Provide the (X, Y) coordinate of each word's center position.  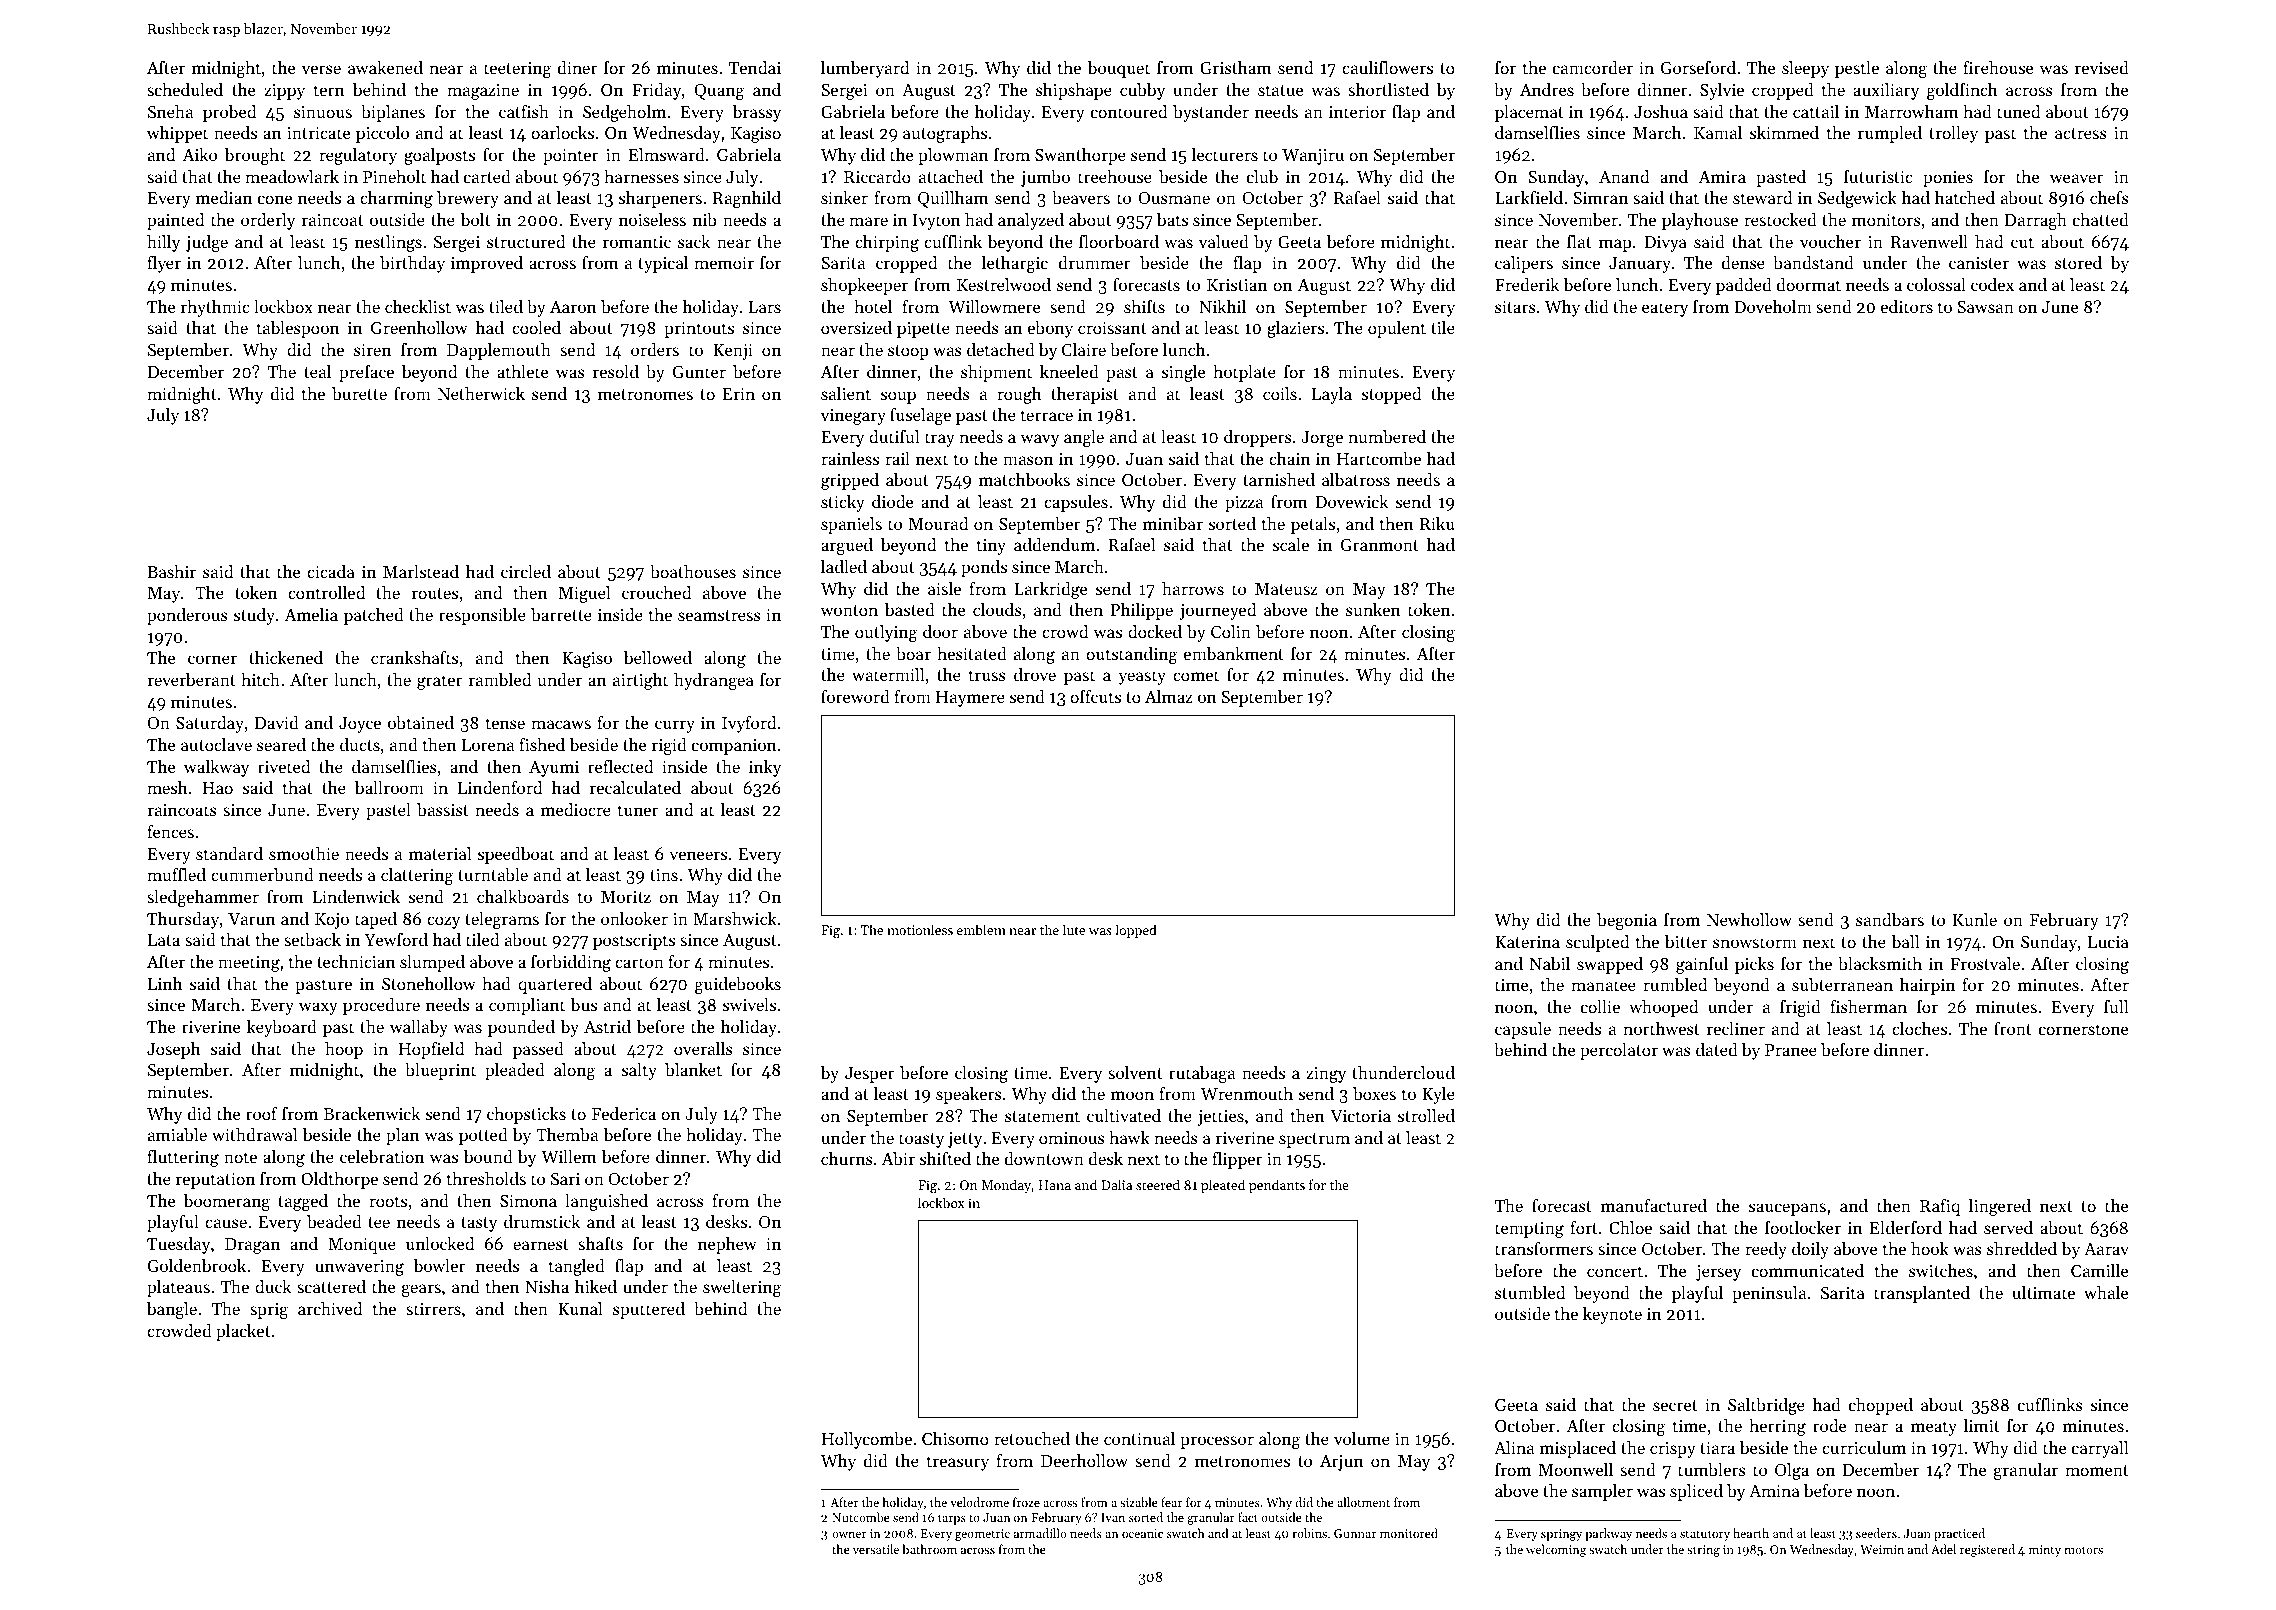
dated (1717, 1049)
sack (694, 241)
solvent (1135, 1072)
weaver (2077, 178)
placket (243, 1332)
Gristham (1236, 67)
